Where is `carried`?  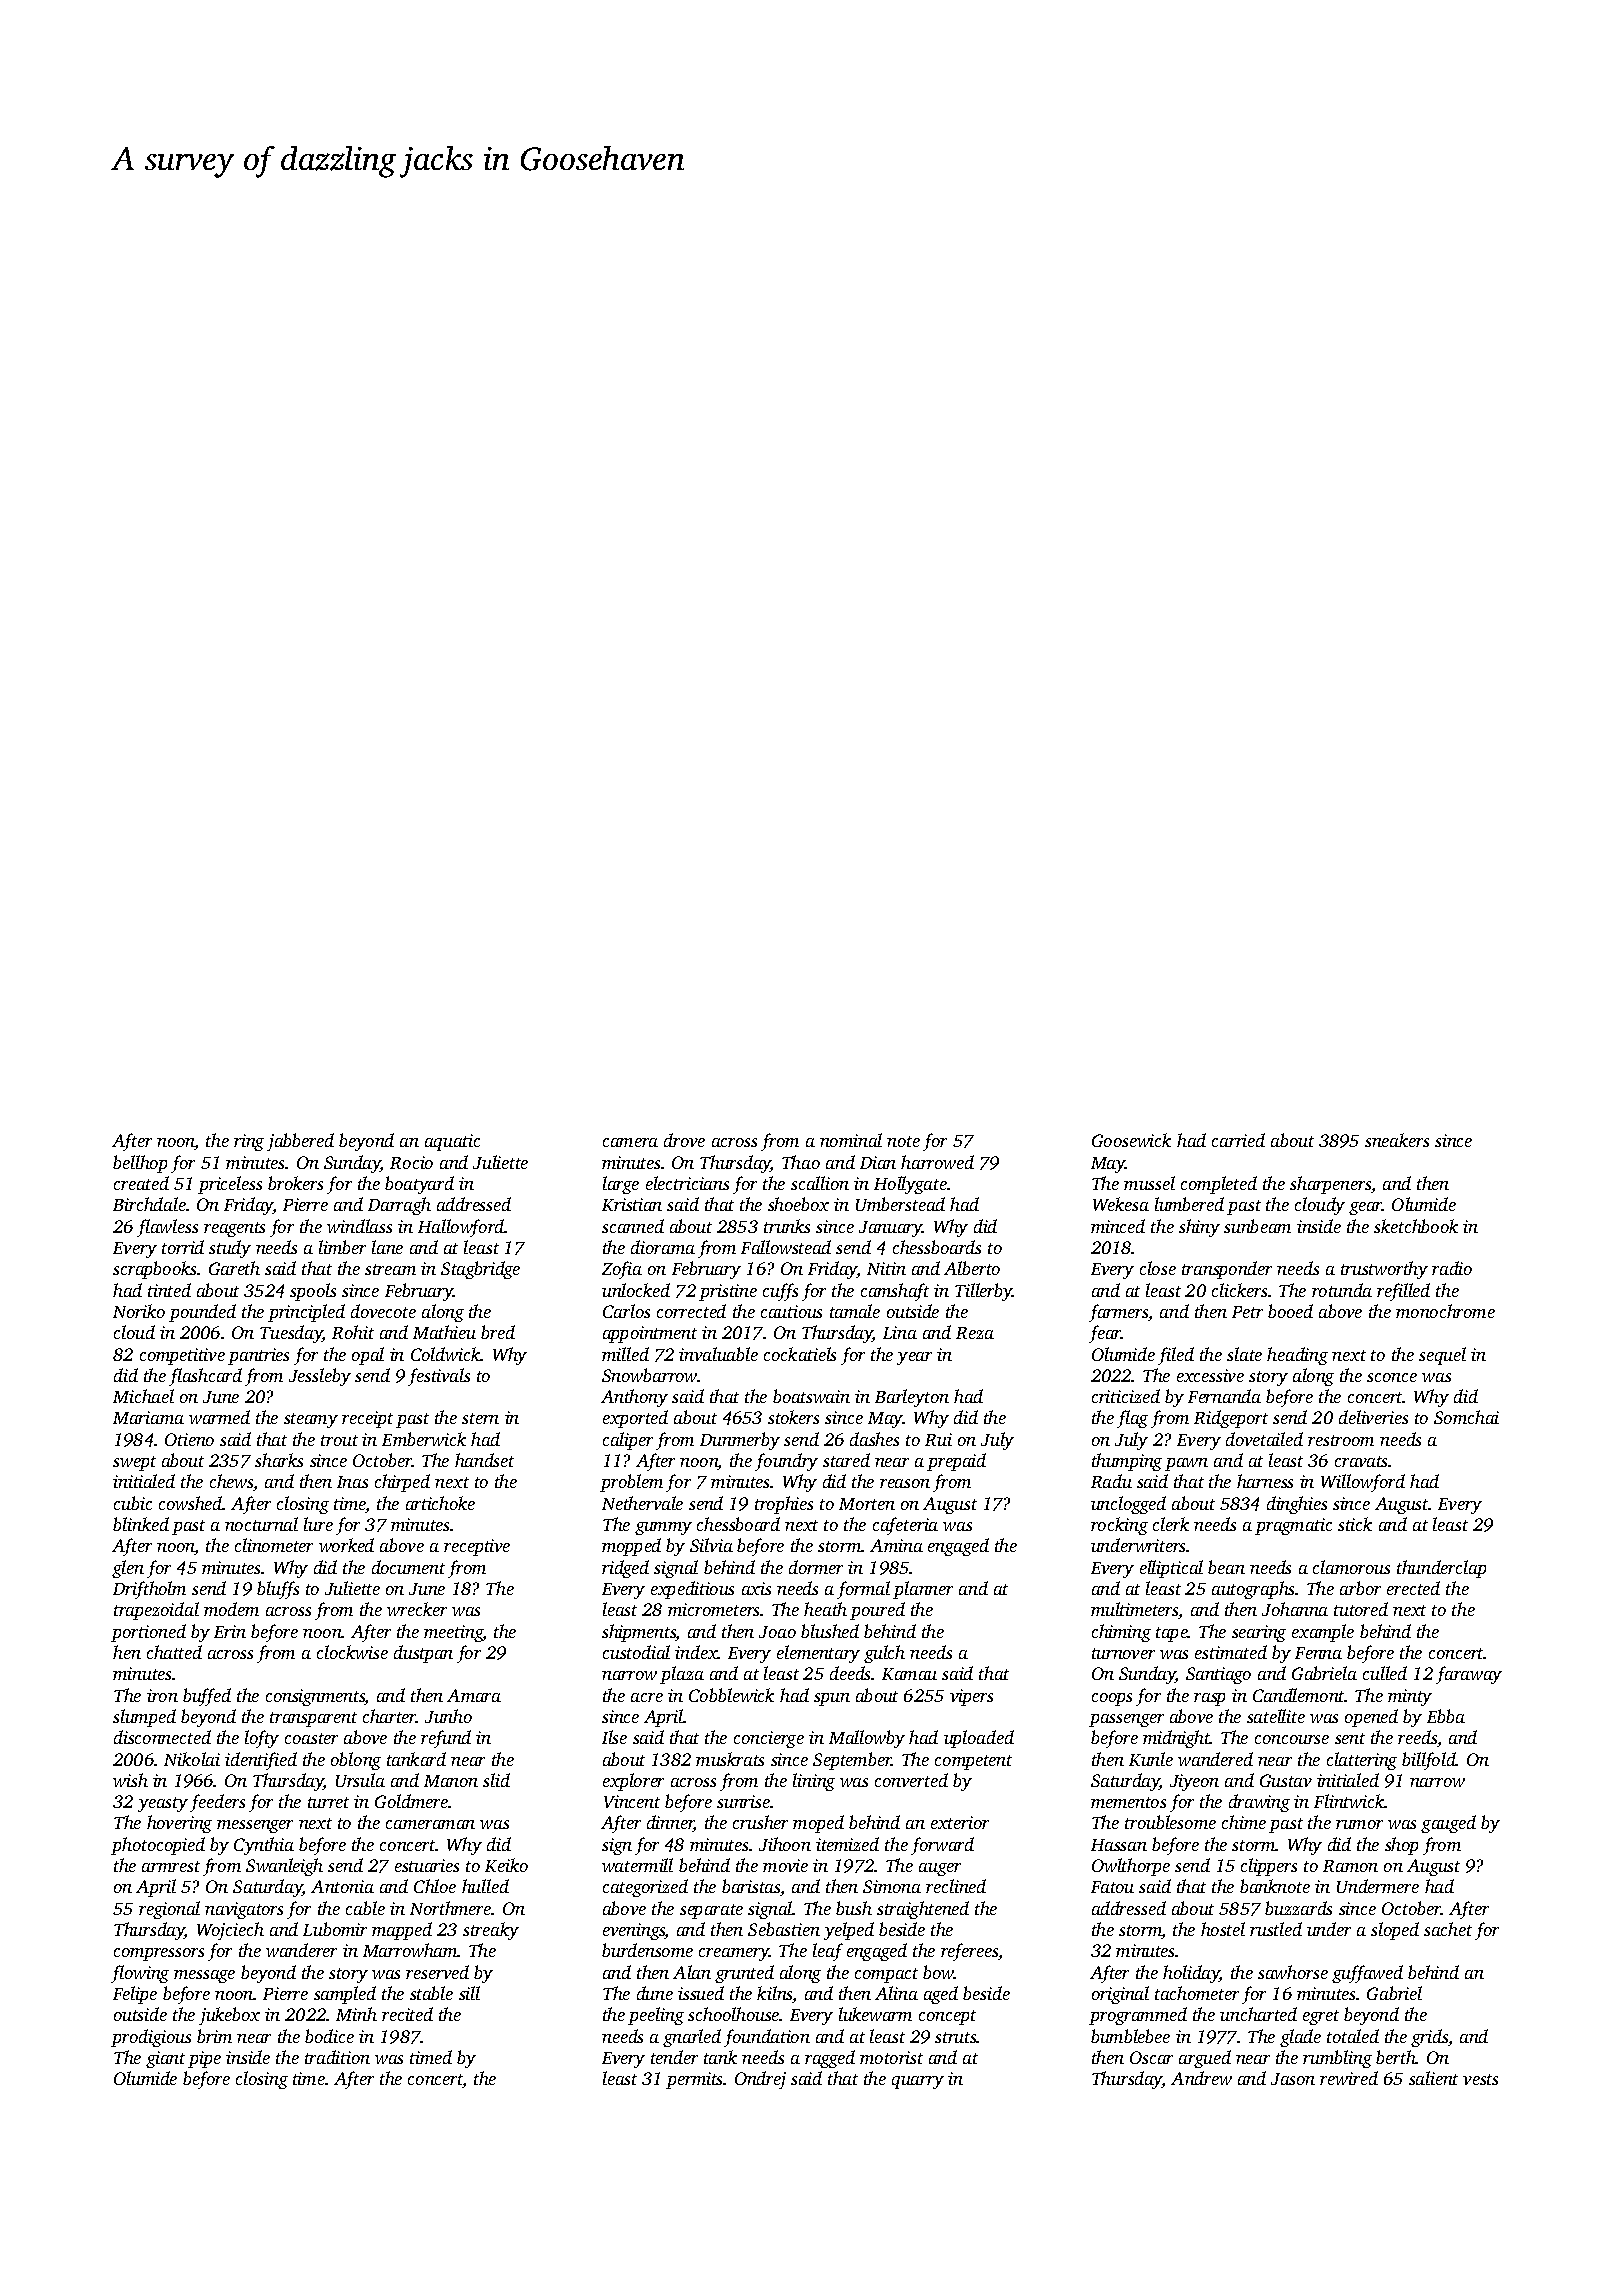 carried is located at coordinates (1238, 1140).
